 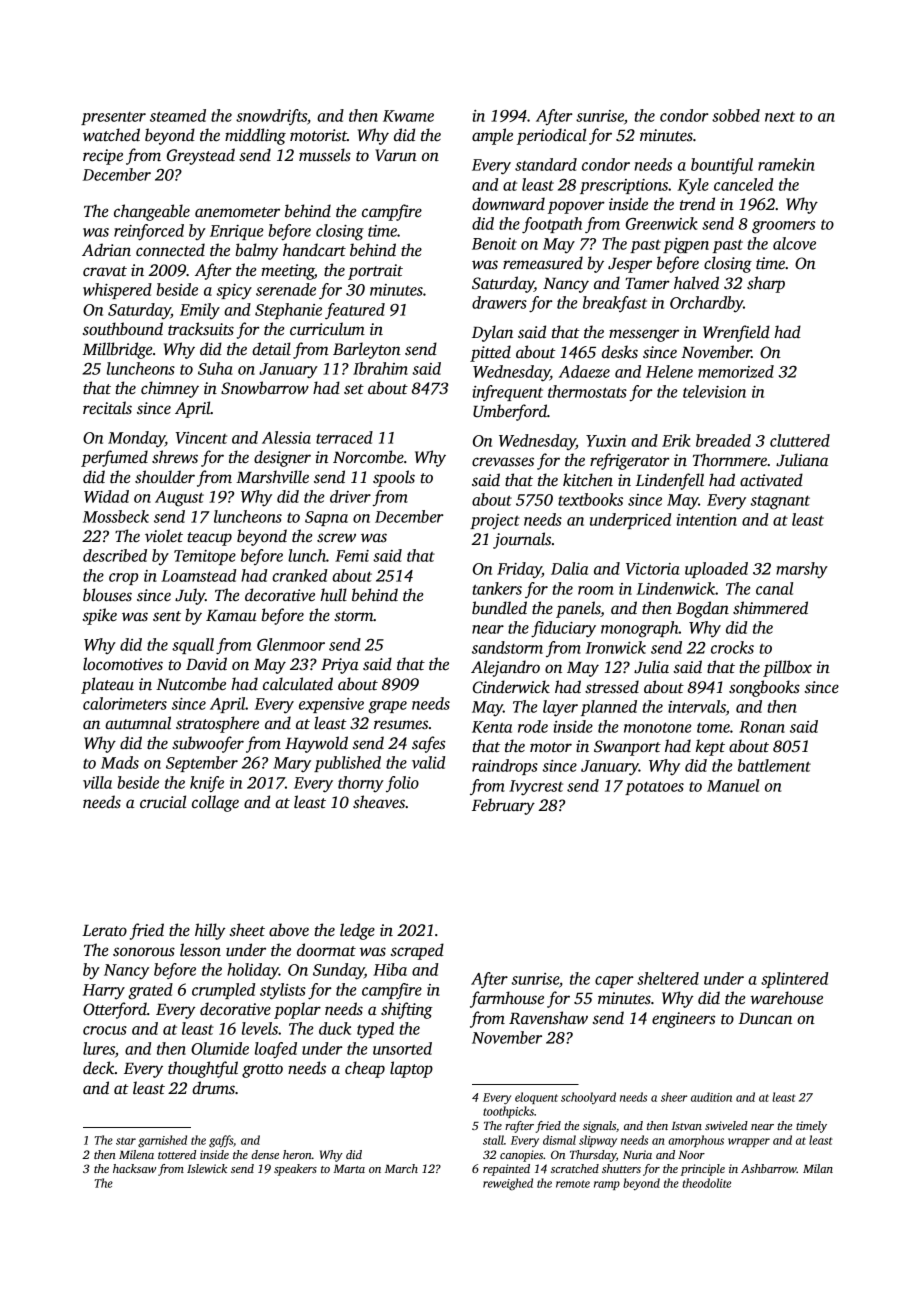 I want to click on Vincent, so click(x=201, y=438).
